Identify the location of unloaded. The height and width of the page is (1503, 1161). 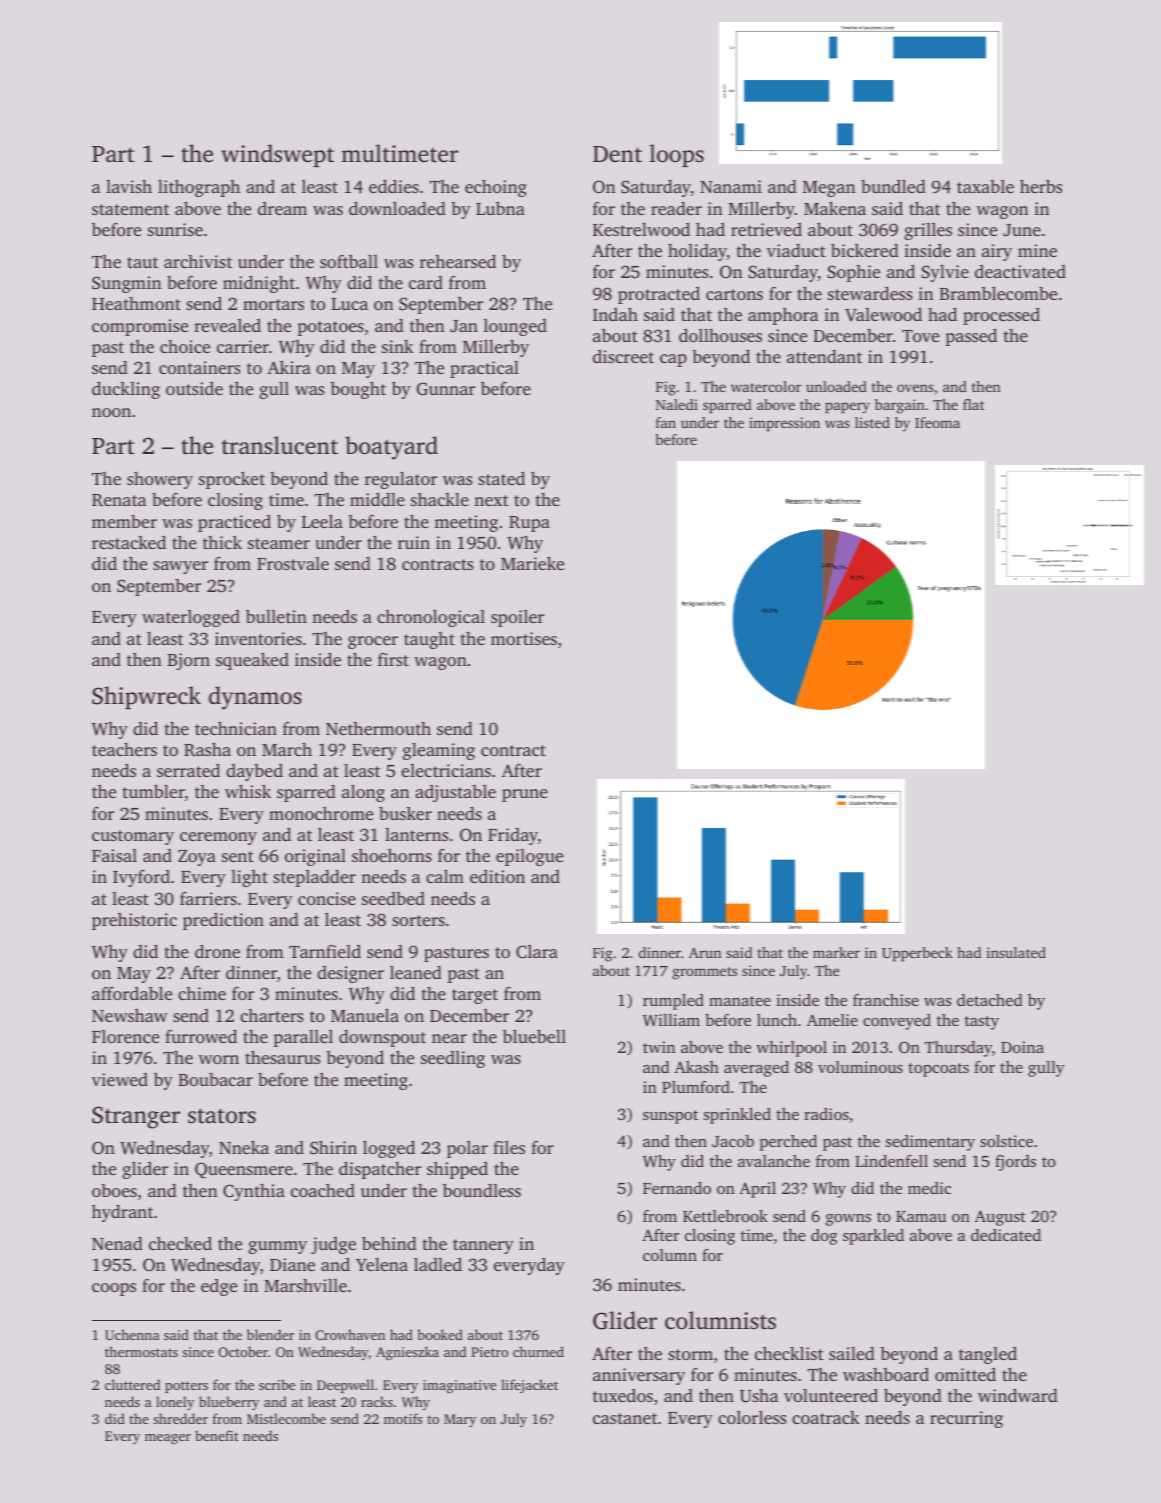
(836, 386).
